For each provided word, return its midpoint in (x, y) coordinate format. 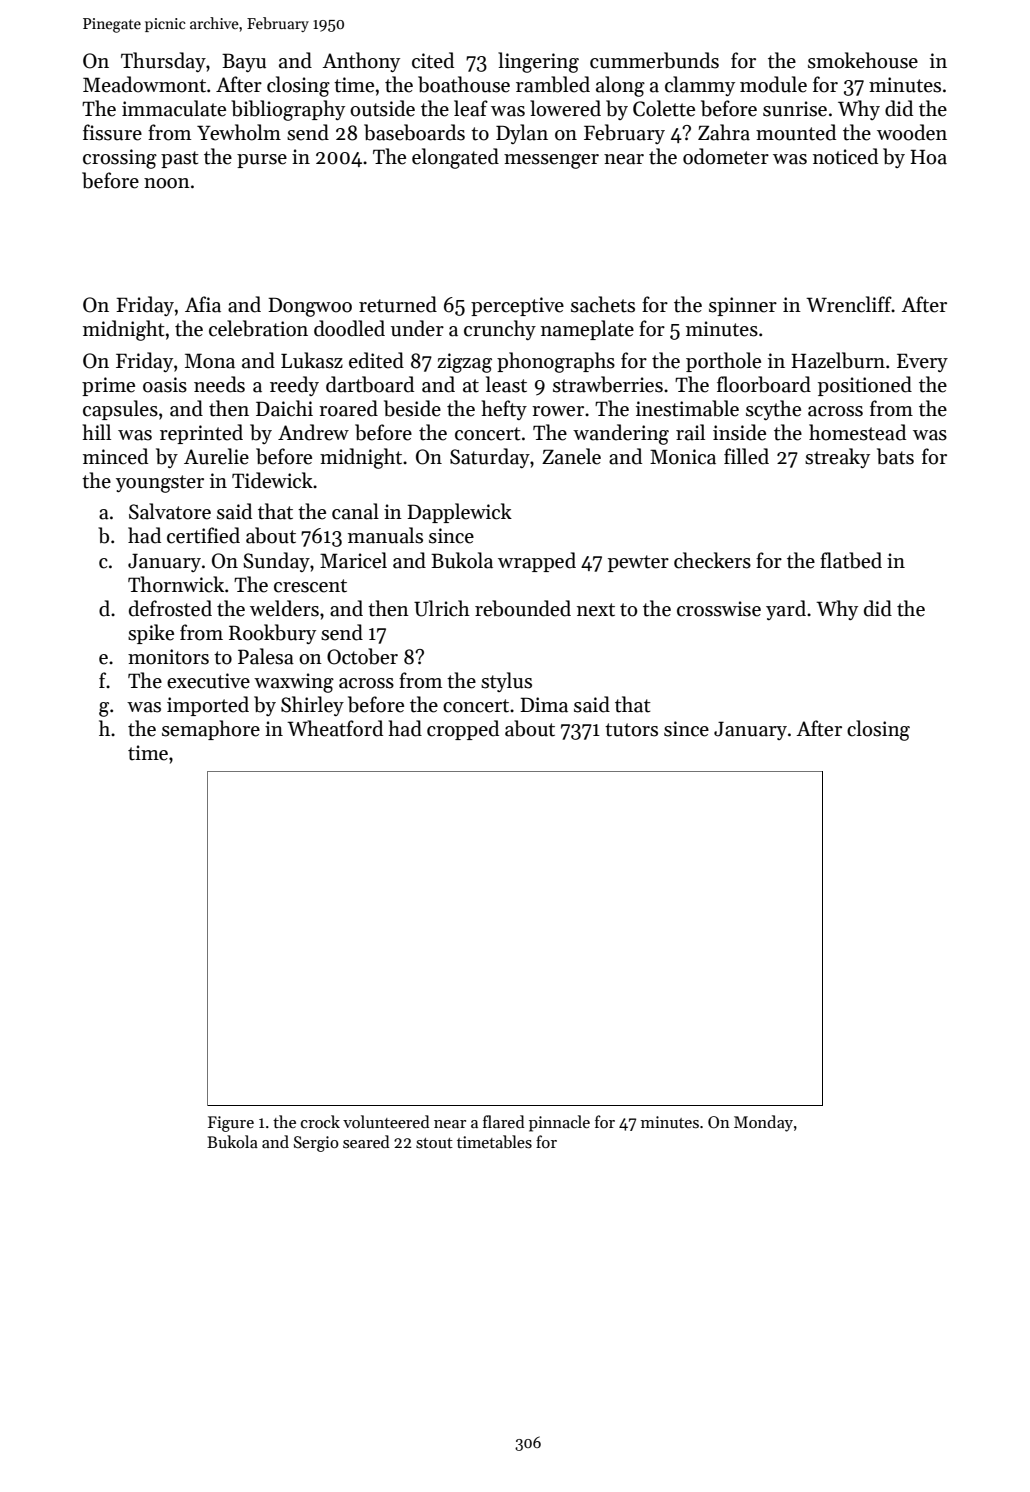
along (620, 86)
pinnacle (559, 1123)
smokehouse (863, 60)
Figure (231, 1124)
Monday (763, 1123)
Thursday (163, 62)
